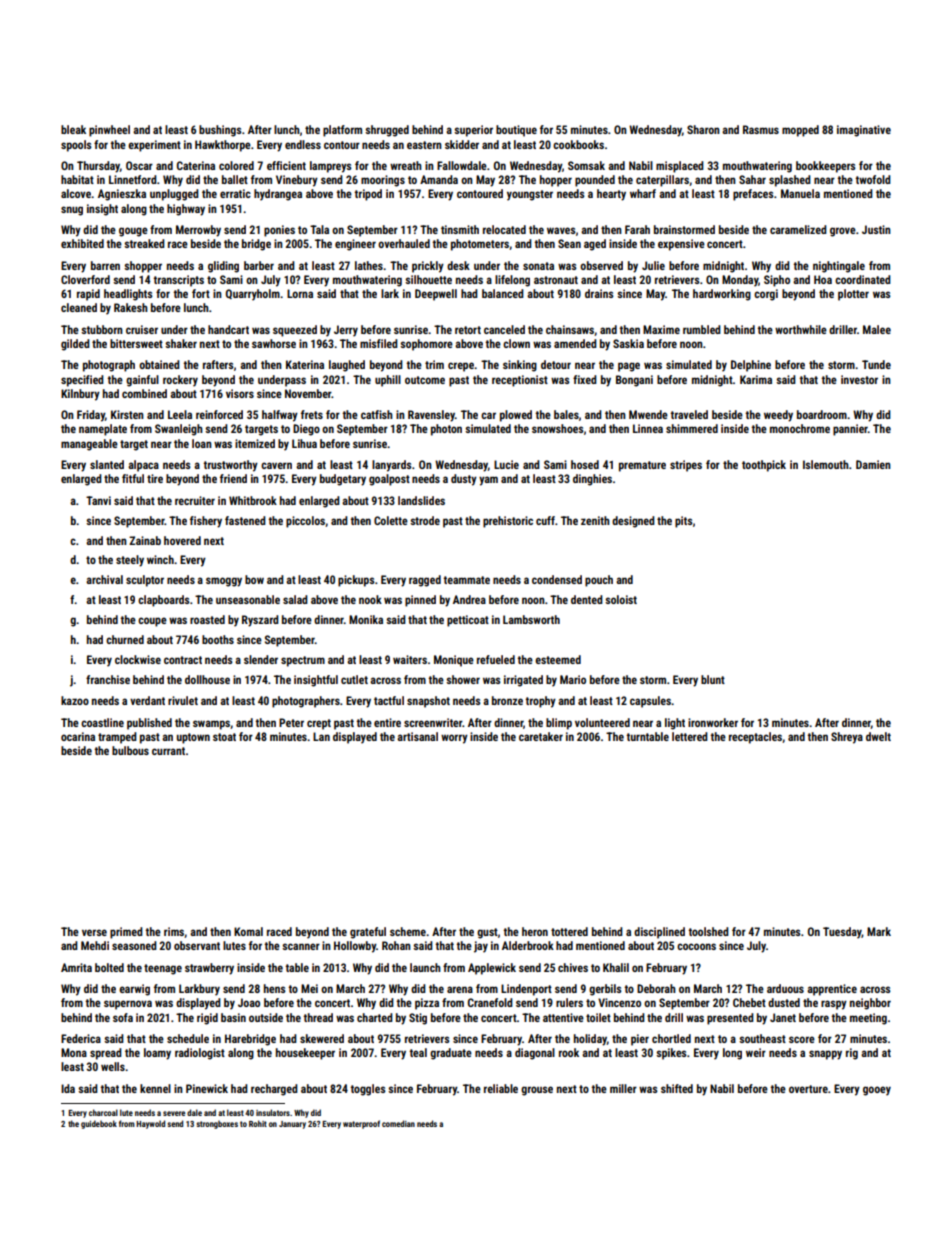 The height and width of the screenshot is (1233, 952). Describe the element at coordinates (355, 947) in the screenshot. I see `Hollowby` at that location.
